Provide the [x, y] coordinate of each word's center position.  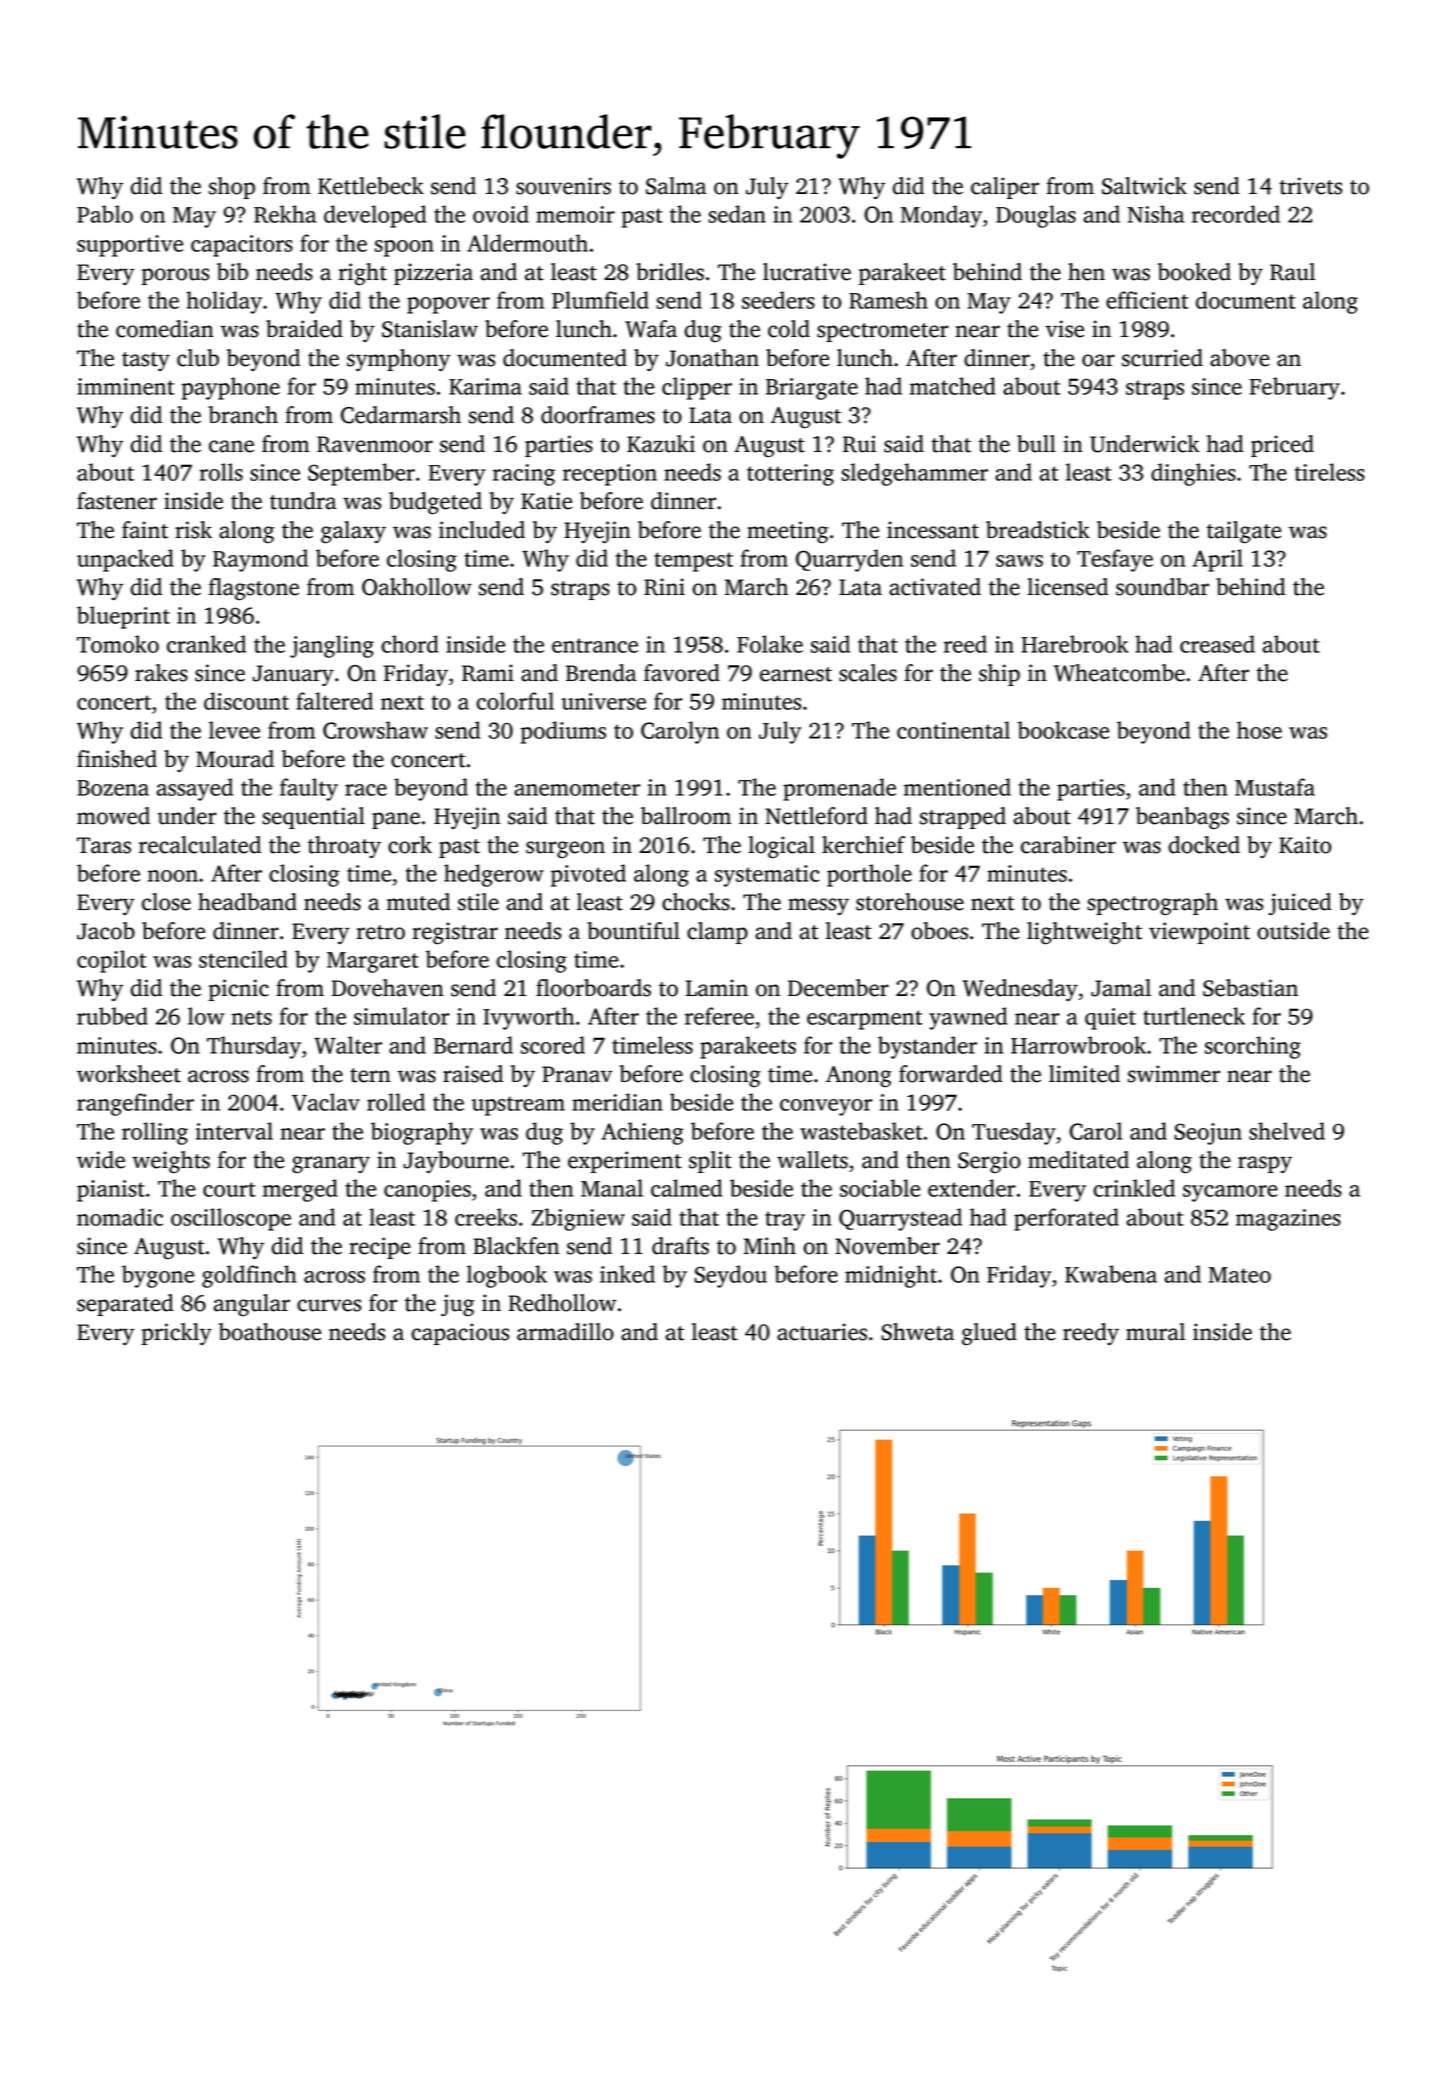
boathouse [270, 1332]
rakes [161, 673]
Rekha [285, 214]
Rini [664, 587]
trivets [1310, 186]
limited [1084, 1074]
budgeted [435, 503]
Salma [676, 186]
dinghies [1193, 474]
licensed [1067, 587]
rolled [396, 1102]
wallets [812, 1160]
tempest [693, 562]
